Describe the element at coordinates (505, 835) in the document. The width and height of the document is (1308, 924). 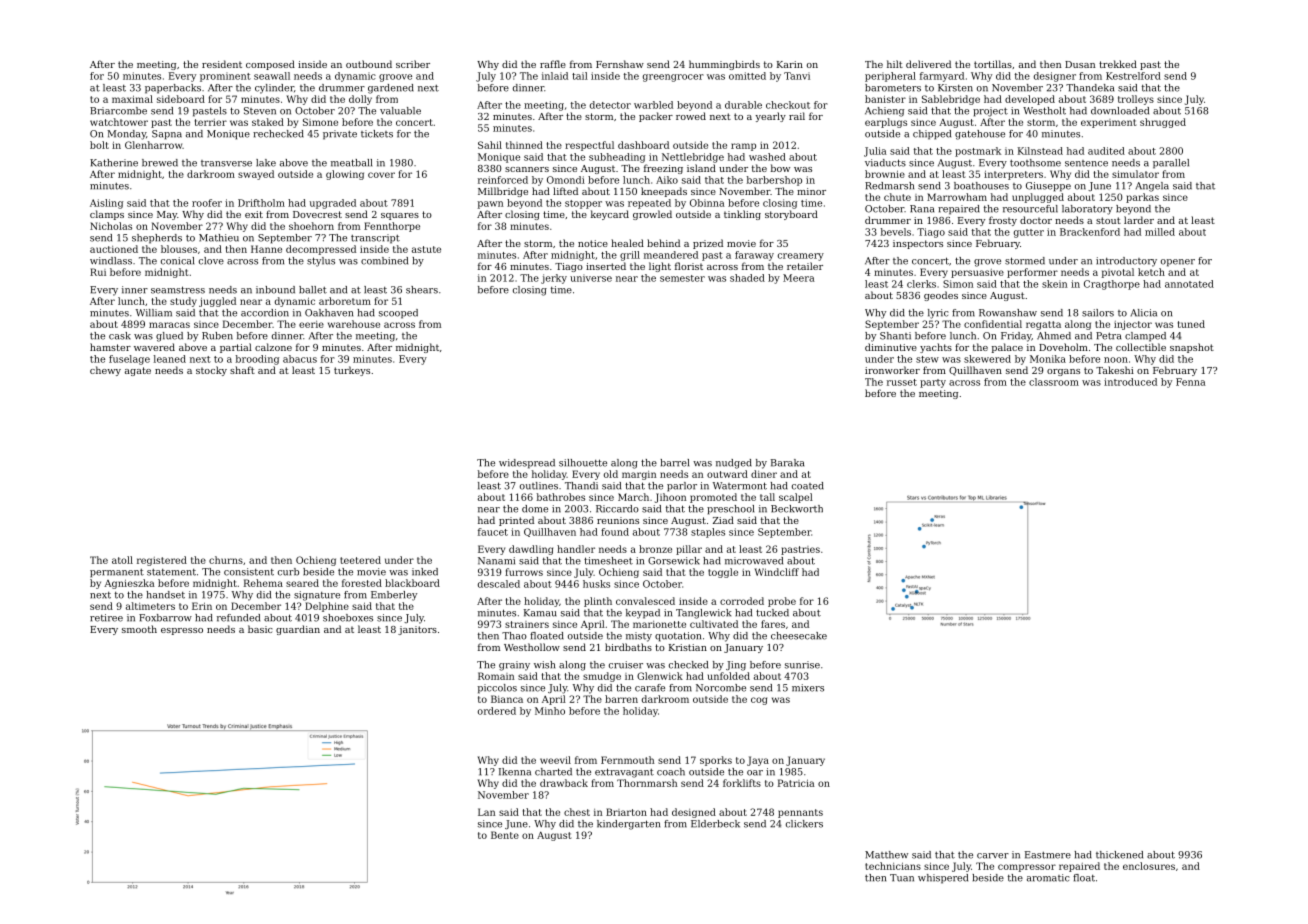
I see `Bente` at that location.
